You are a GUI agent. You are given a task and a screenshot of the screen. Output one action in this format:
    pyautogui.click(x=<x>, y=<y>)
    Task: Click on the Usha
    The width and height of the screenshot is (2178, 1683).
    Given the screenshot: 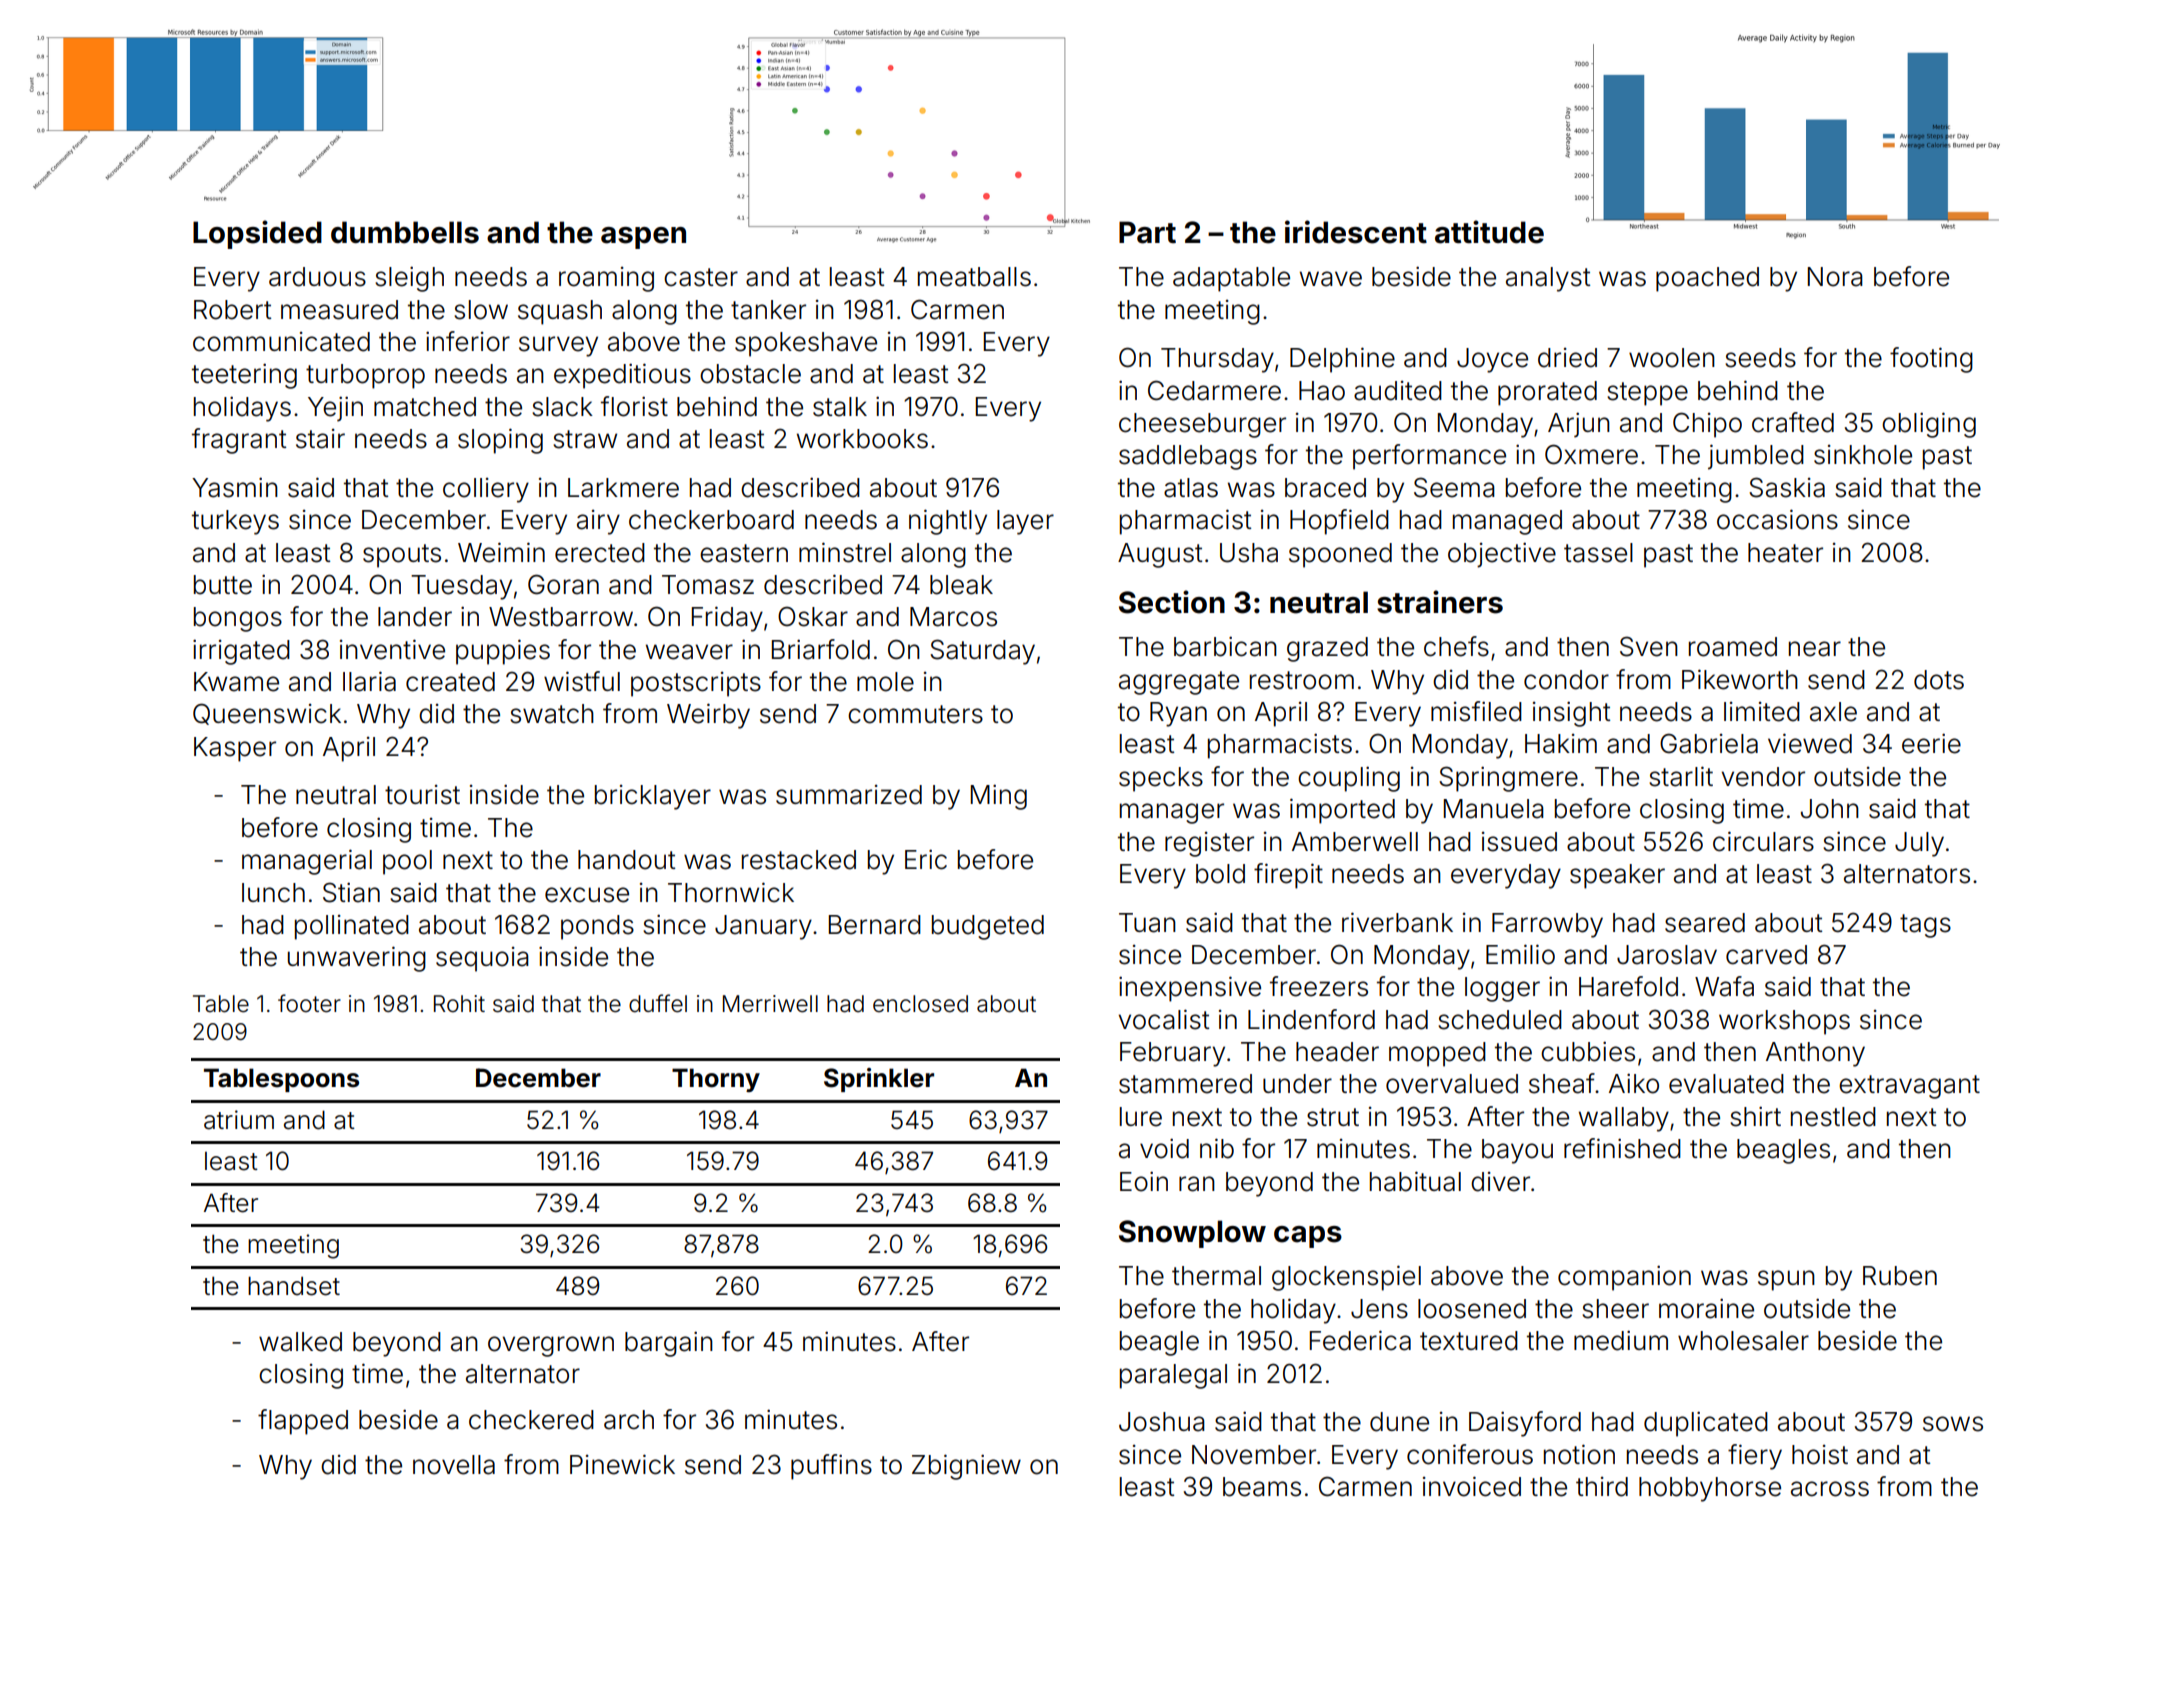 What is the action you would take?
    pyautogui.click(x=1249, y=553)
